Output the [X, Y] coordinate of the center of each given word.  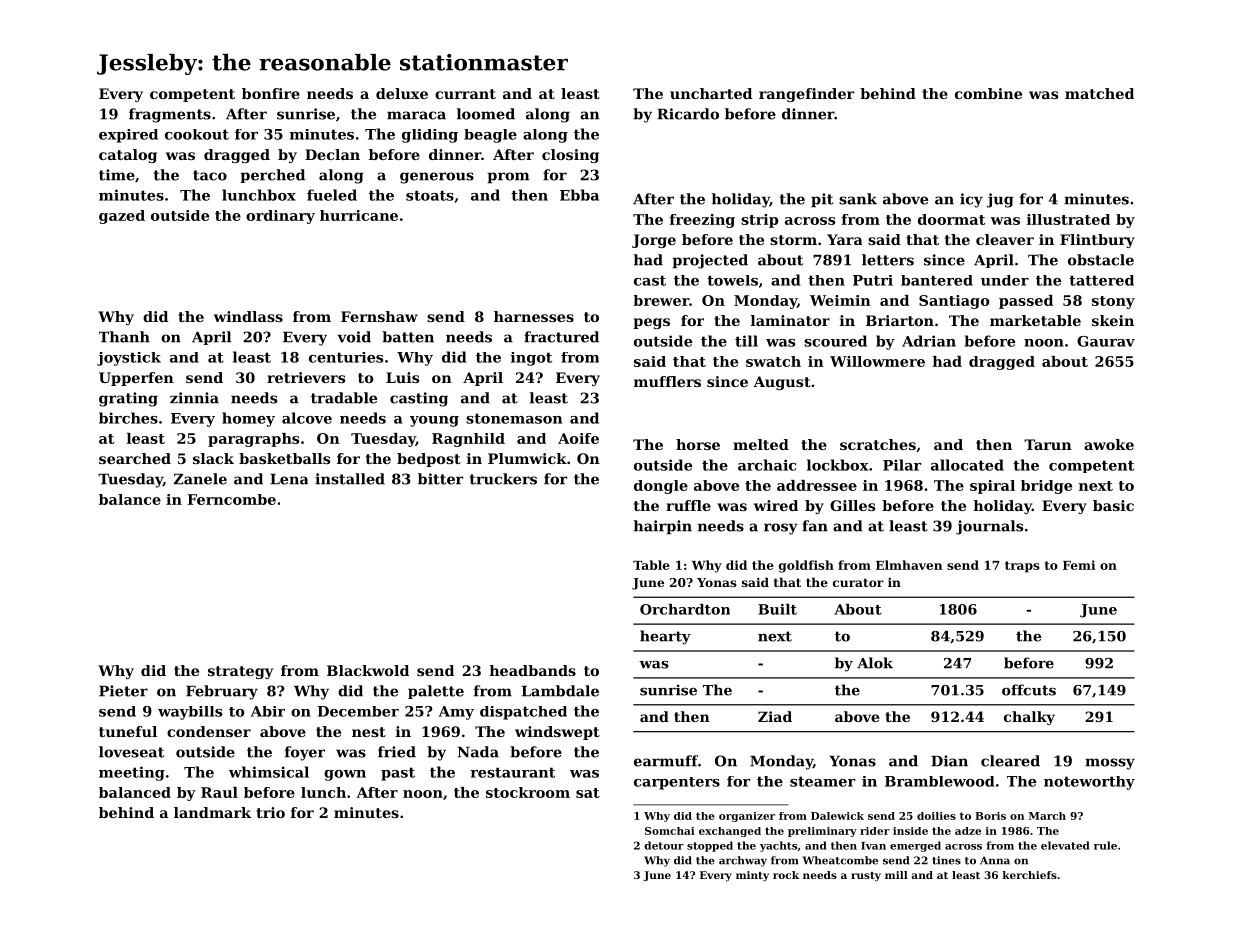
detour [664, 845]
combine [988, 93]
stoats [430, 195]
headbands [532, 670]
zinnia [194, 398]
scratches [878, 444]
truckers [503, 479]
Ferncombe [232, 499]
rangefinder [806, 95]
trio [270, 812]
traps [1022, 567]
